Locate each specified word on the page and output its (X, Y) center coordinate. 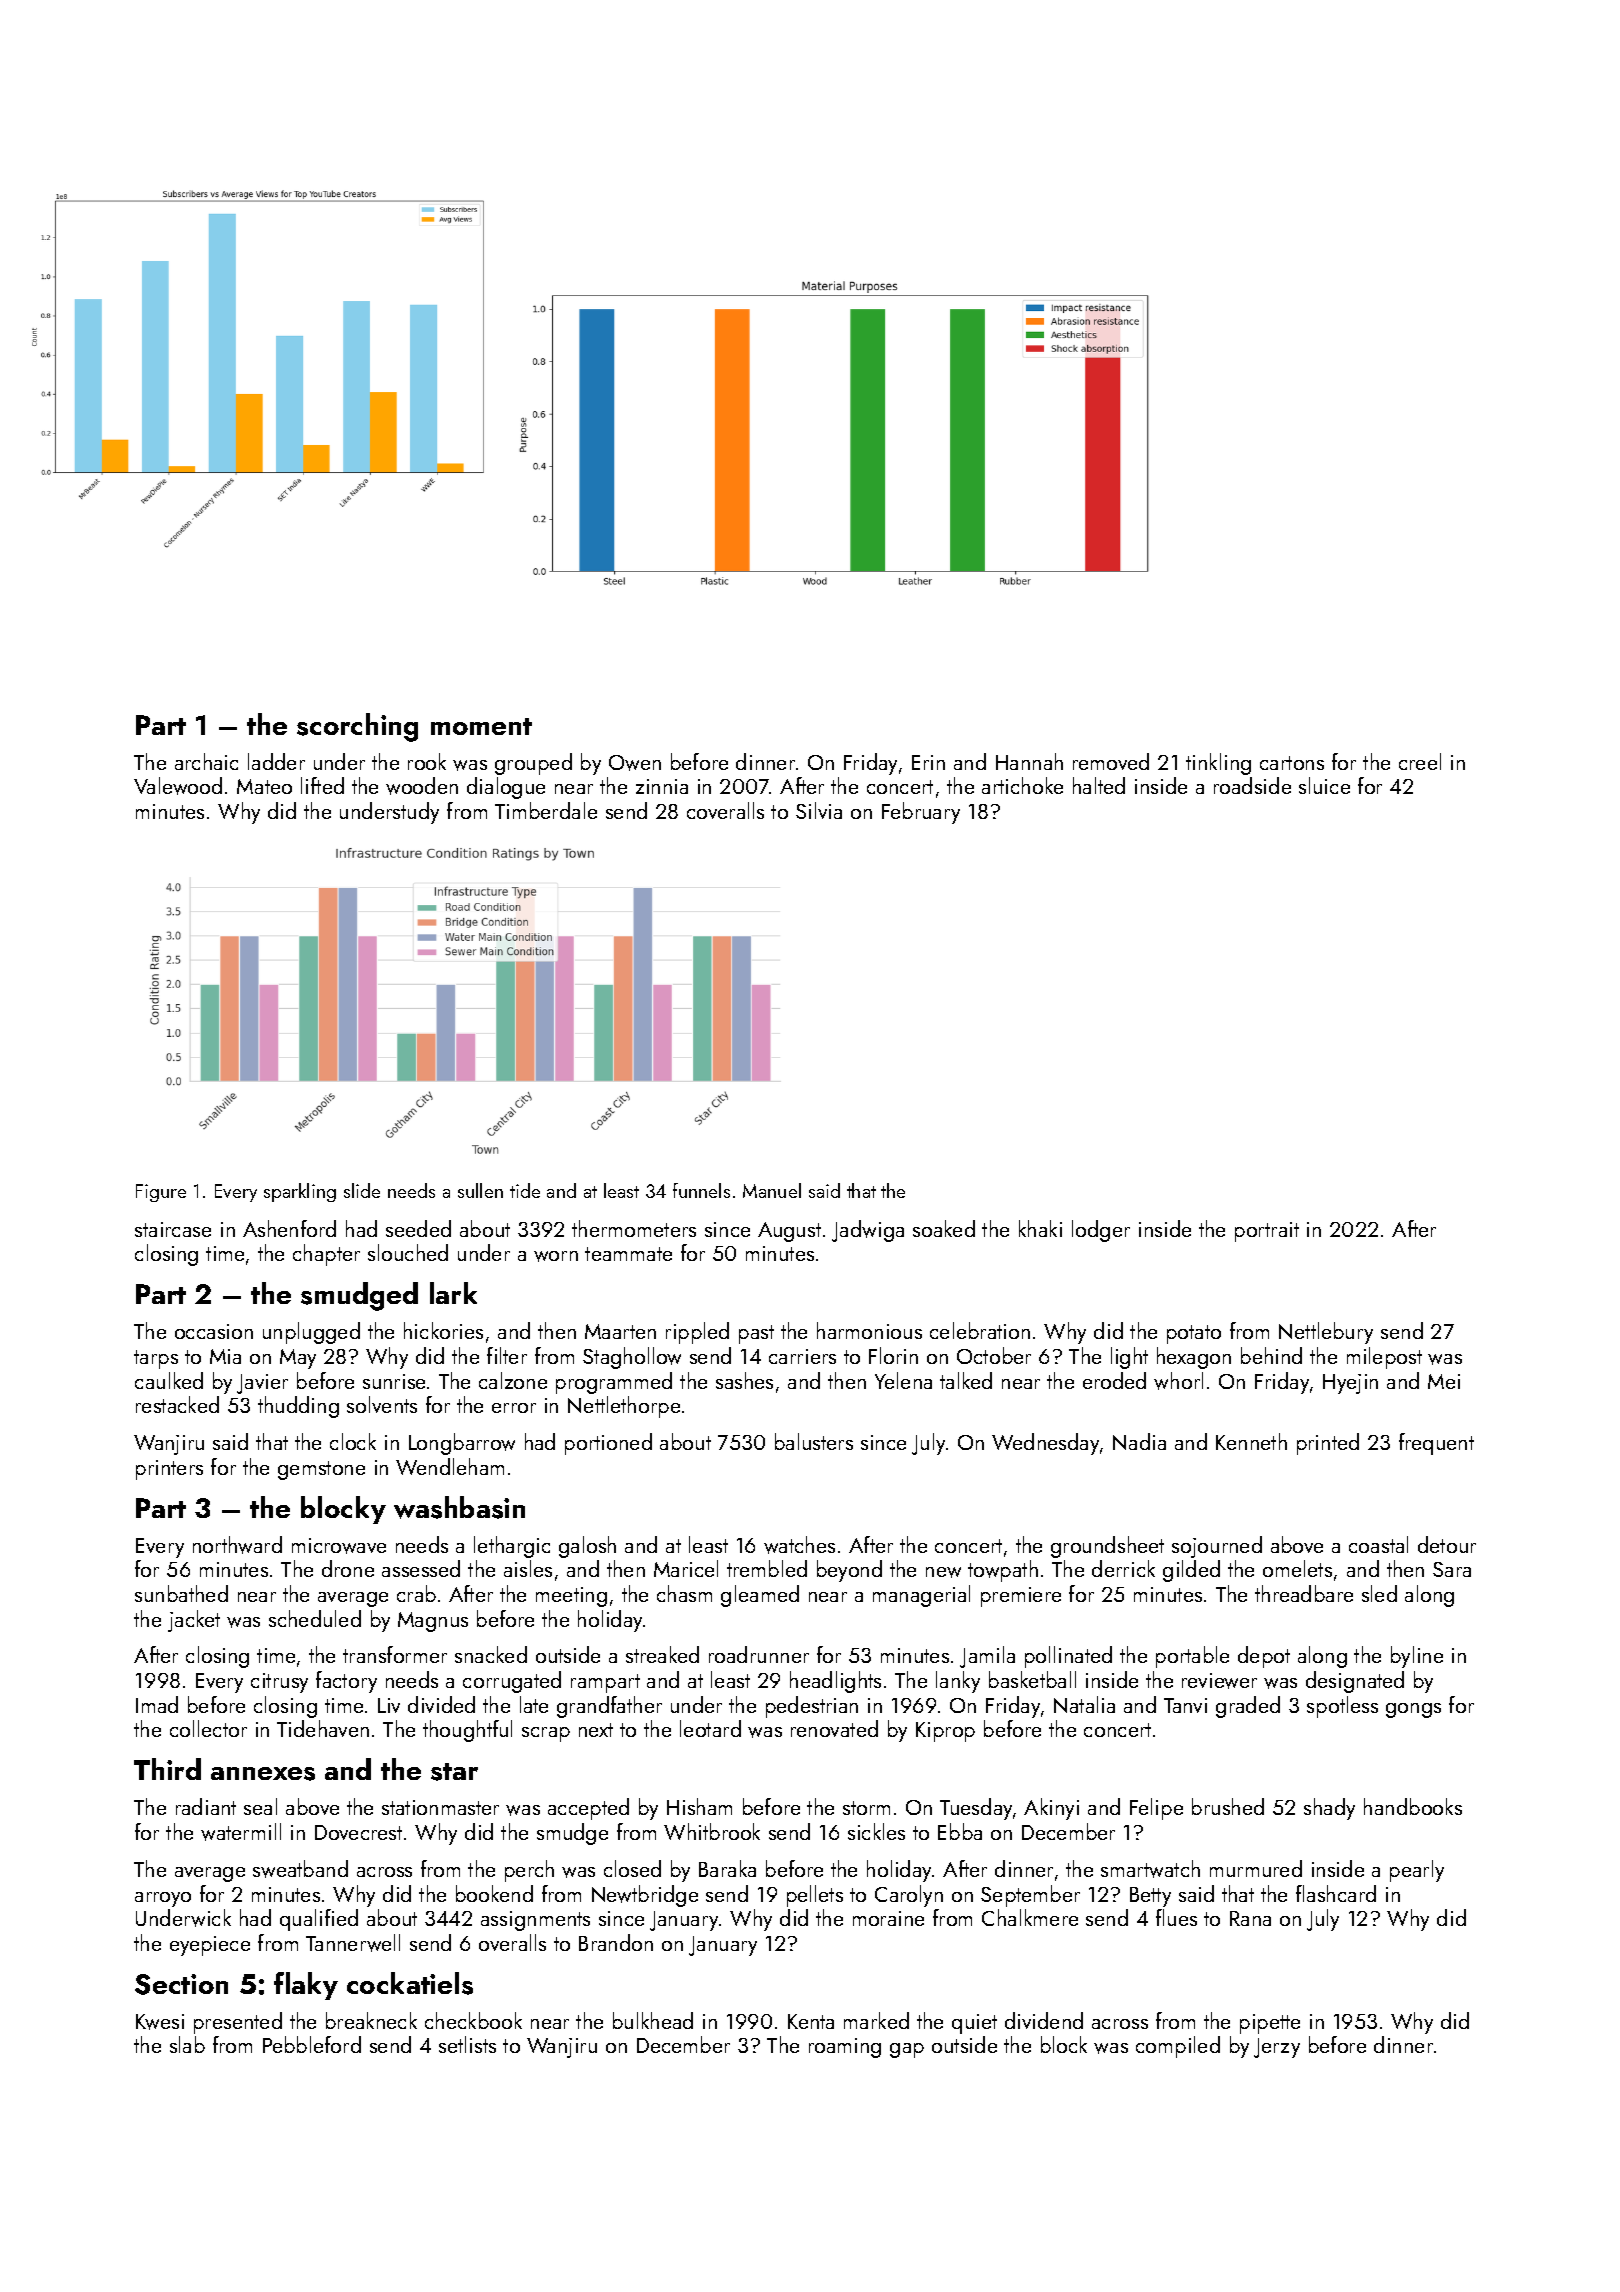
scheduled (315, 1618)
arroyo (163, 1899)
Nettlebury (1326, 1333)
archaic (206, 761)
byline (1417, 1657)
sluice (1324, 785)
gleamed (760, 1596)
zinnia (662, 786)
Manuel (772, 1190)
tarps (156, 1359)
